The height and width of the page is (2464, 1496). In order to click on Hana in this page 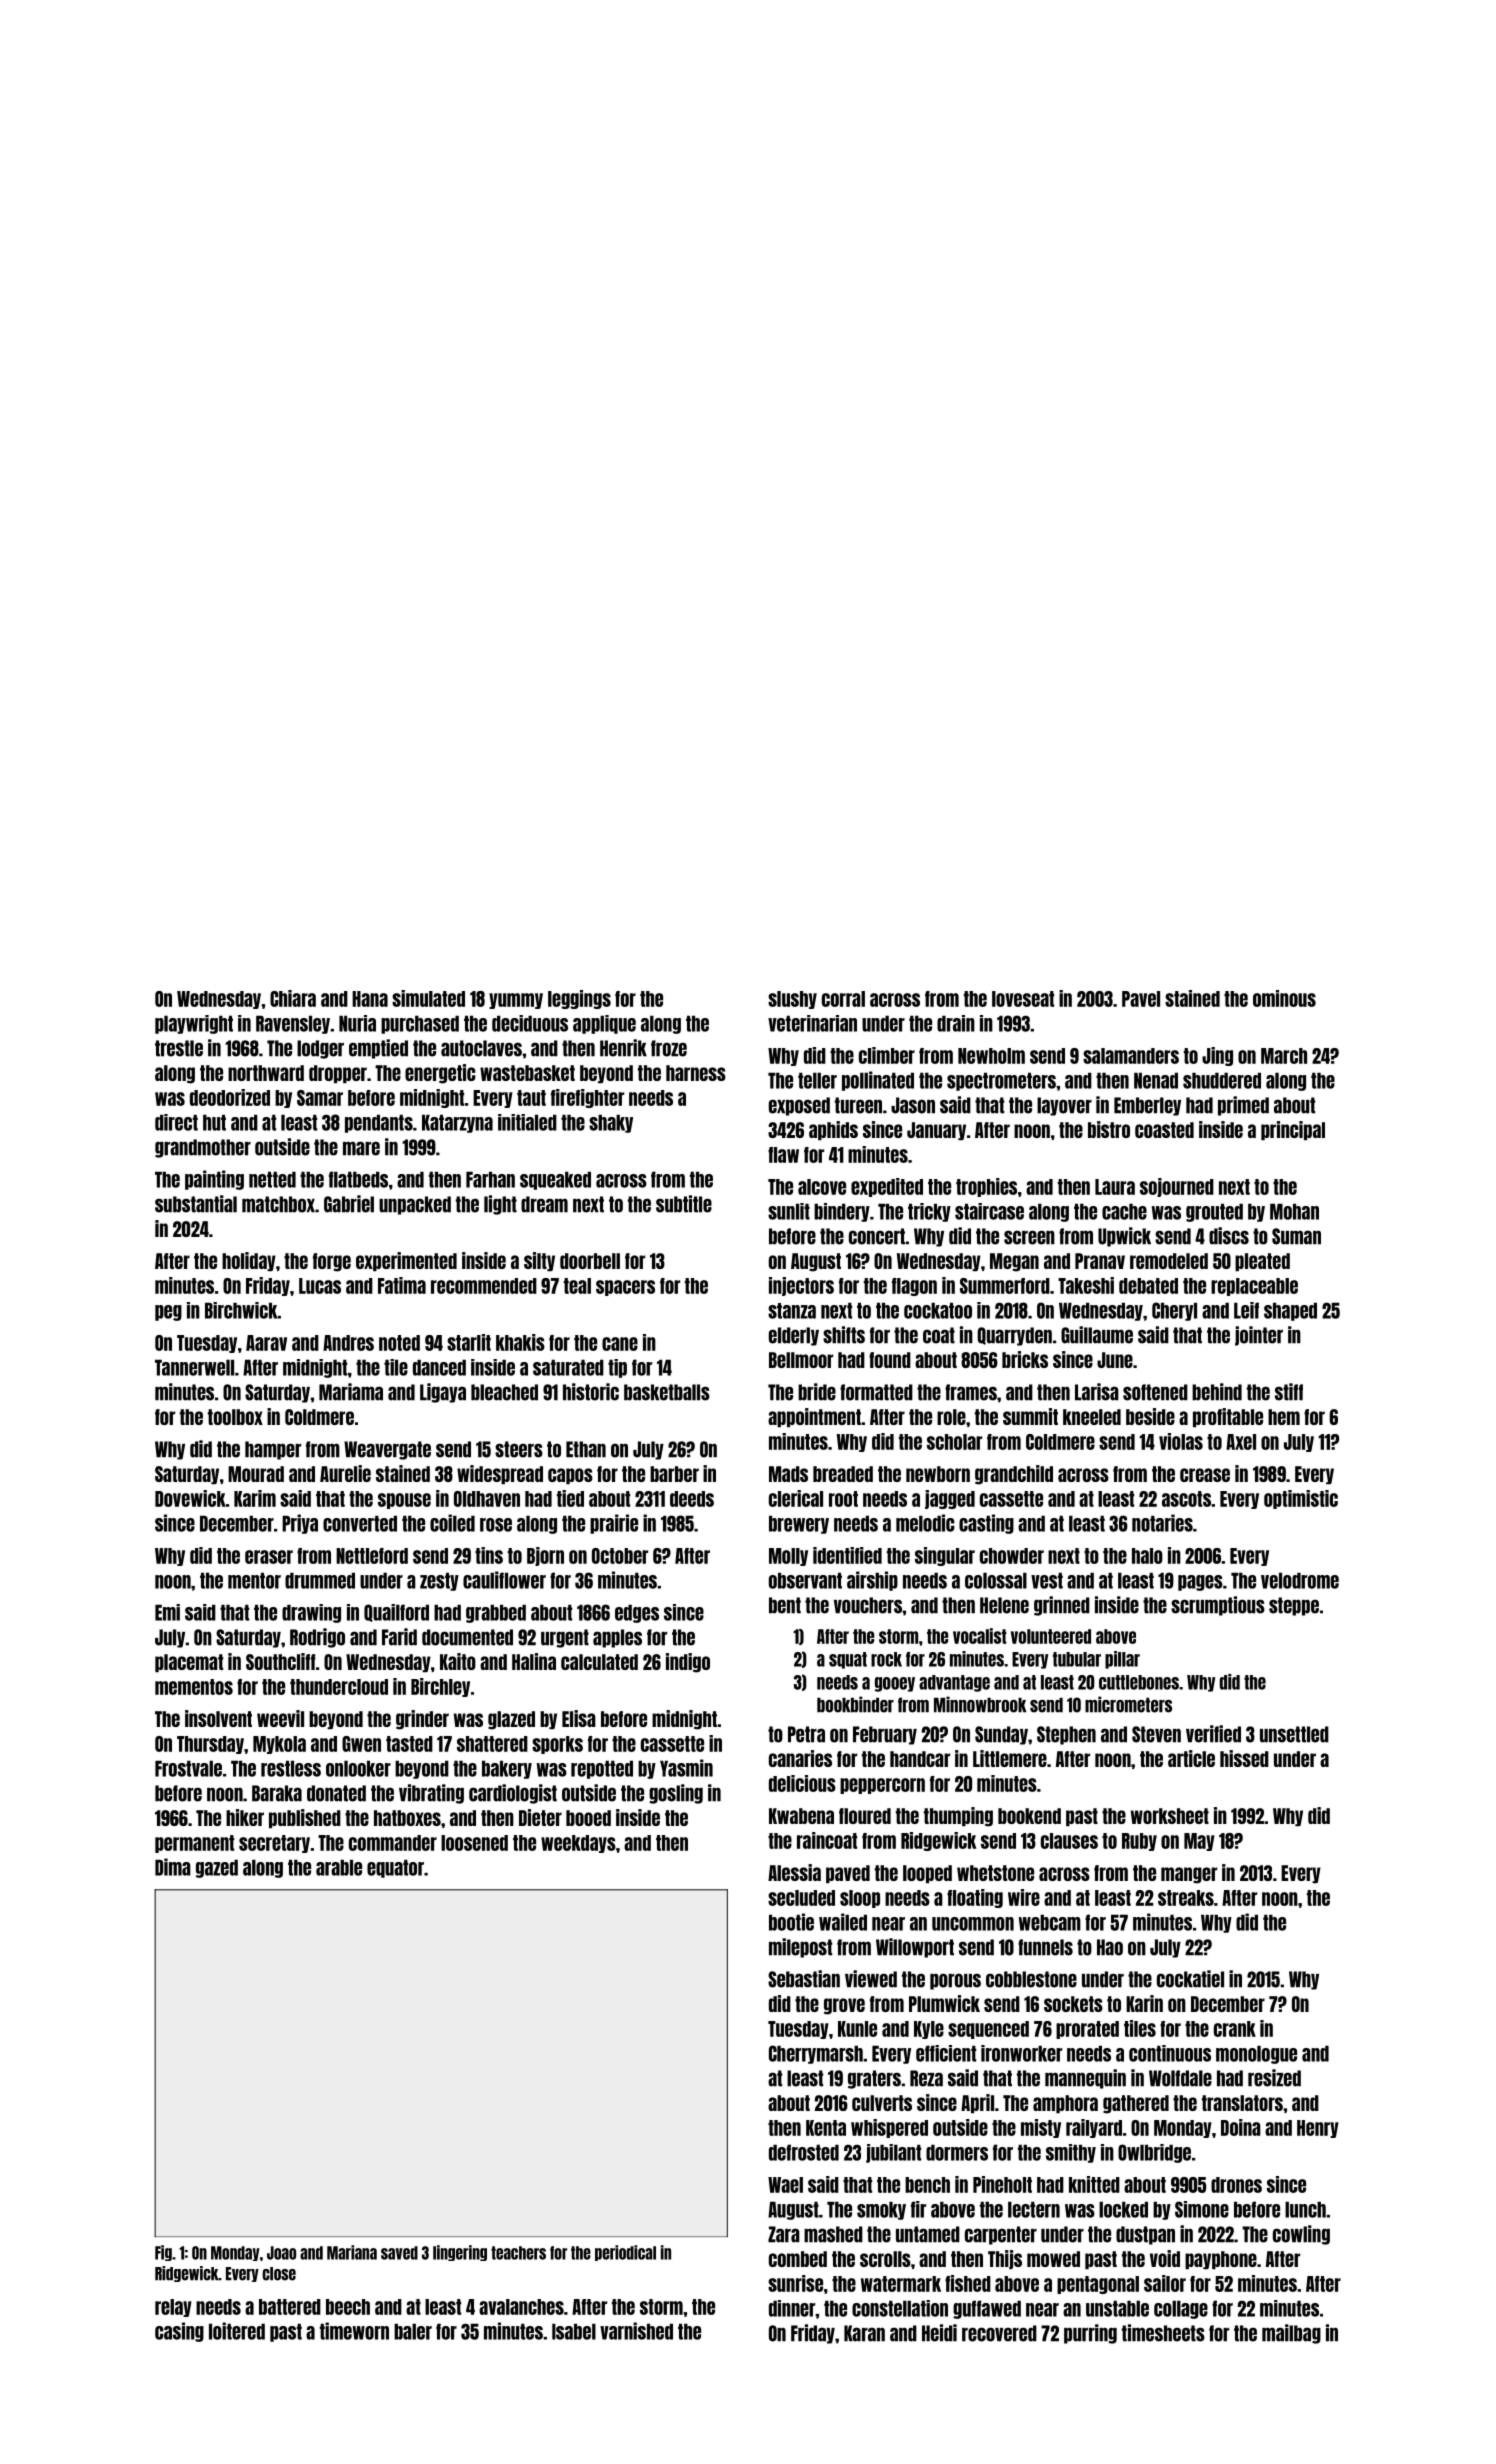, I will do `click(370, 999)`.
